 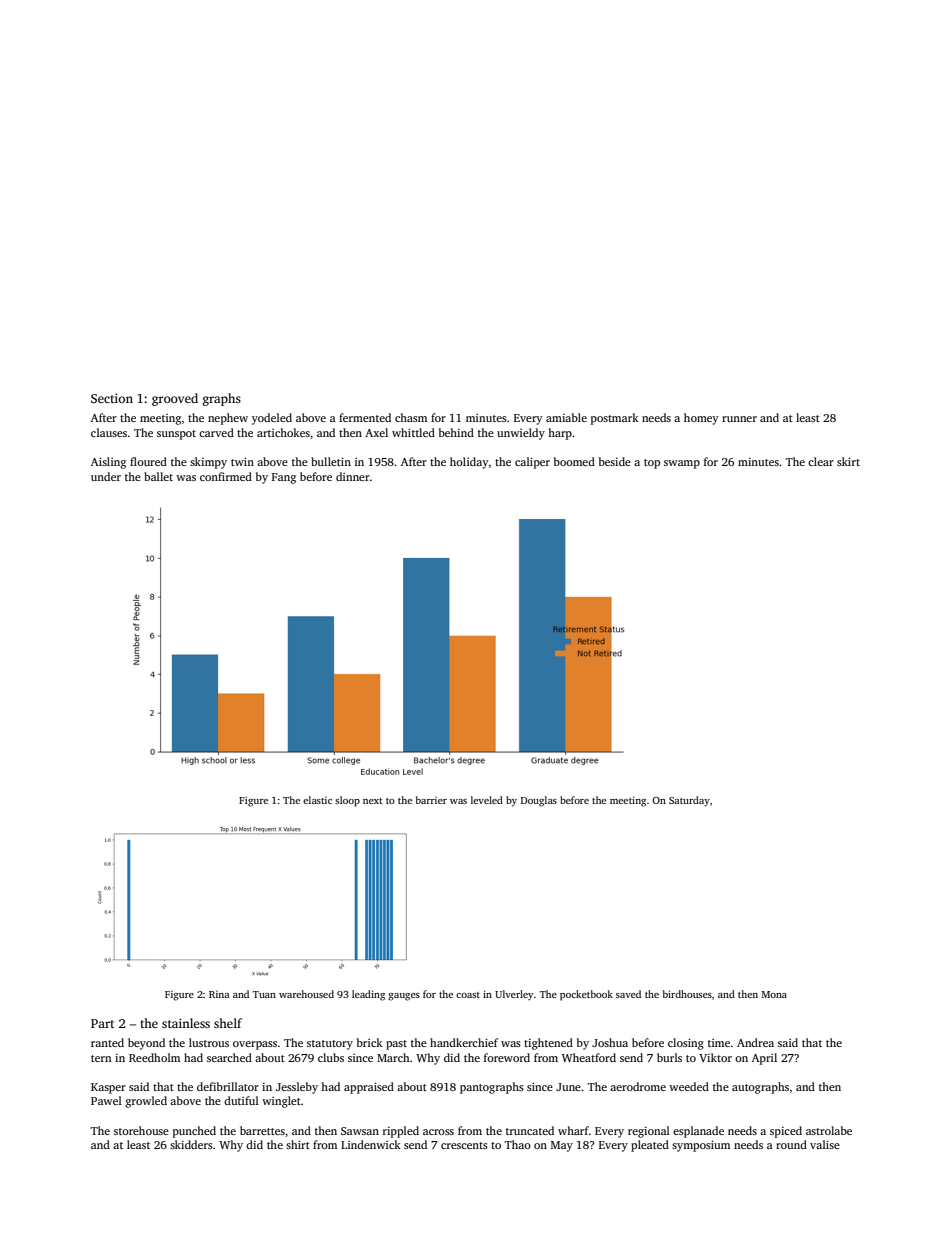 I want to click on gauges, so click(x=404, y=997).
